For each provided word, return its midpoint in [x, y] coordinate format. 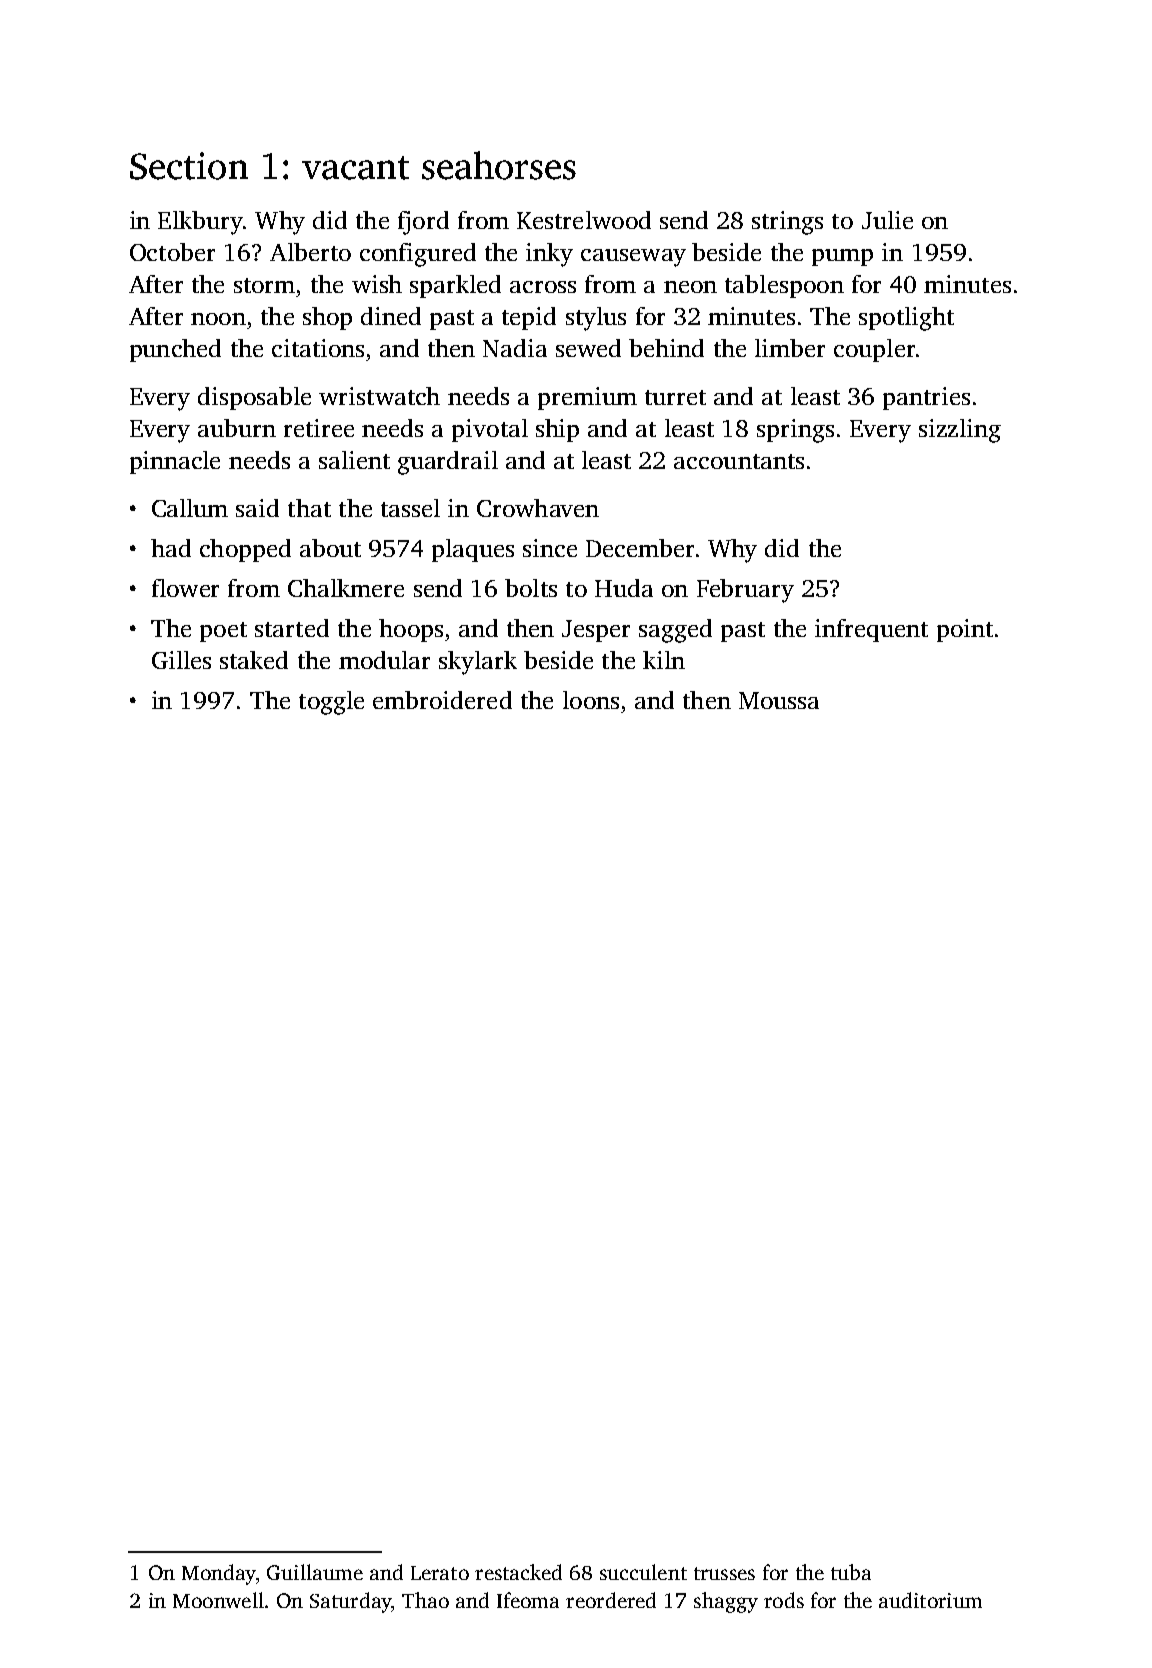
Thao [425, 1600]
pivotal [490, 430]
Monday [219, 1574]
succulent [643, 1572]
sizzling [960, 431]
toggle [331, 703]
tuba [851, 1572]
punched [175, 350]
